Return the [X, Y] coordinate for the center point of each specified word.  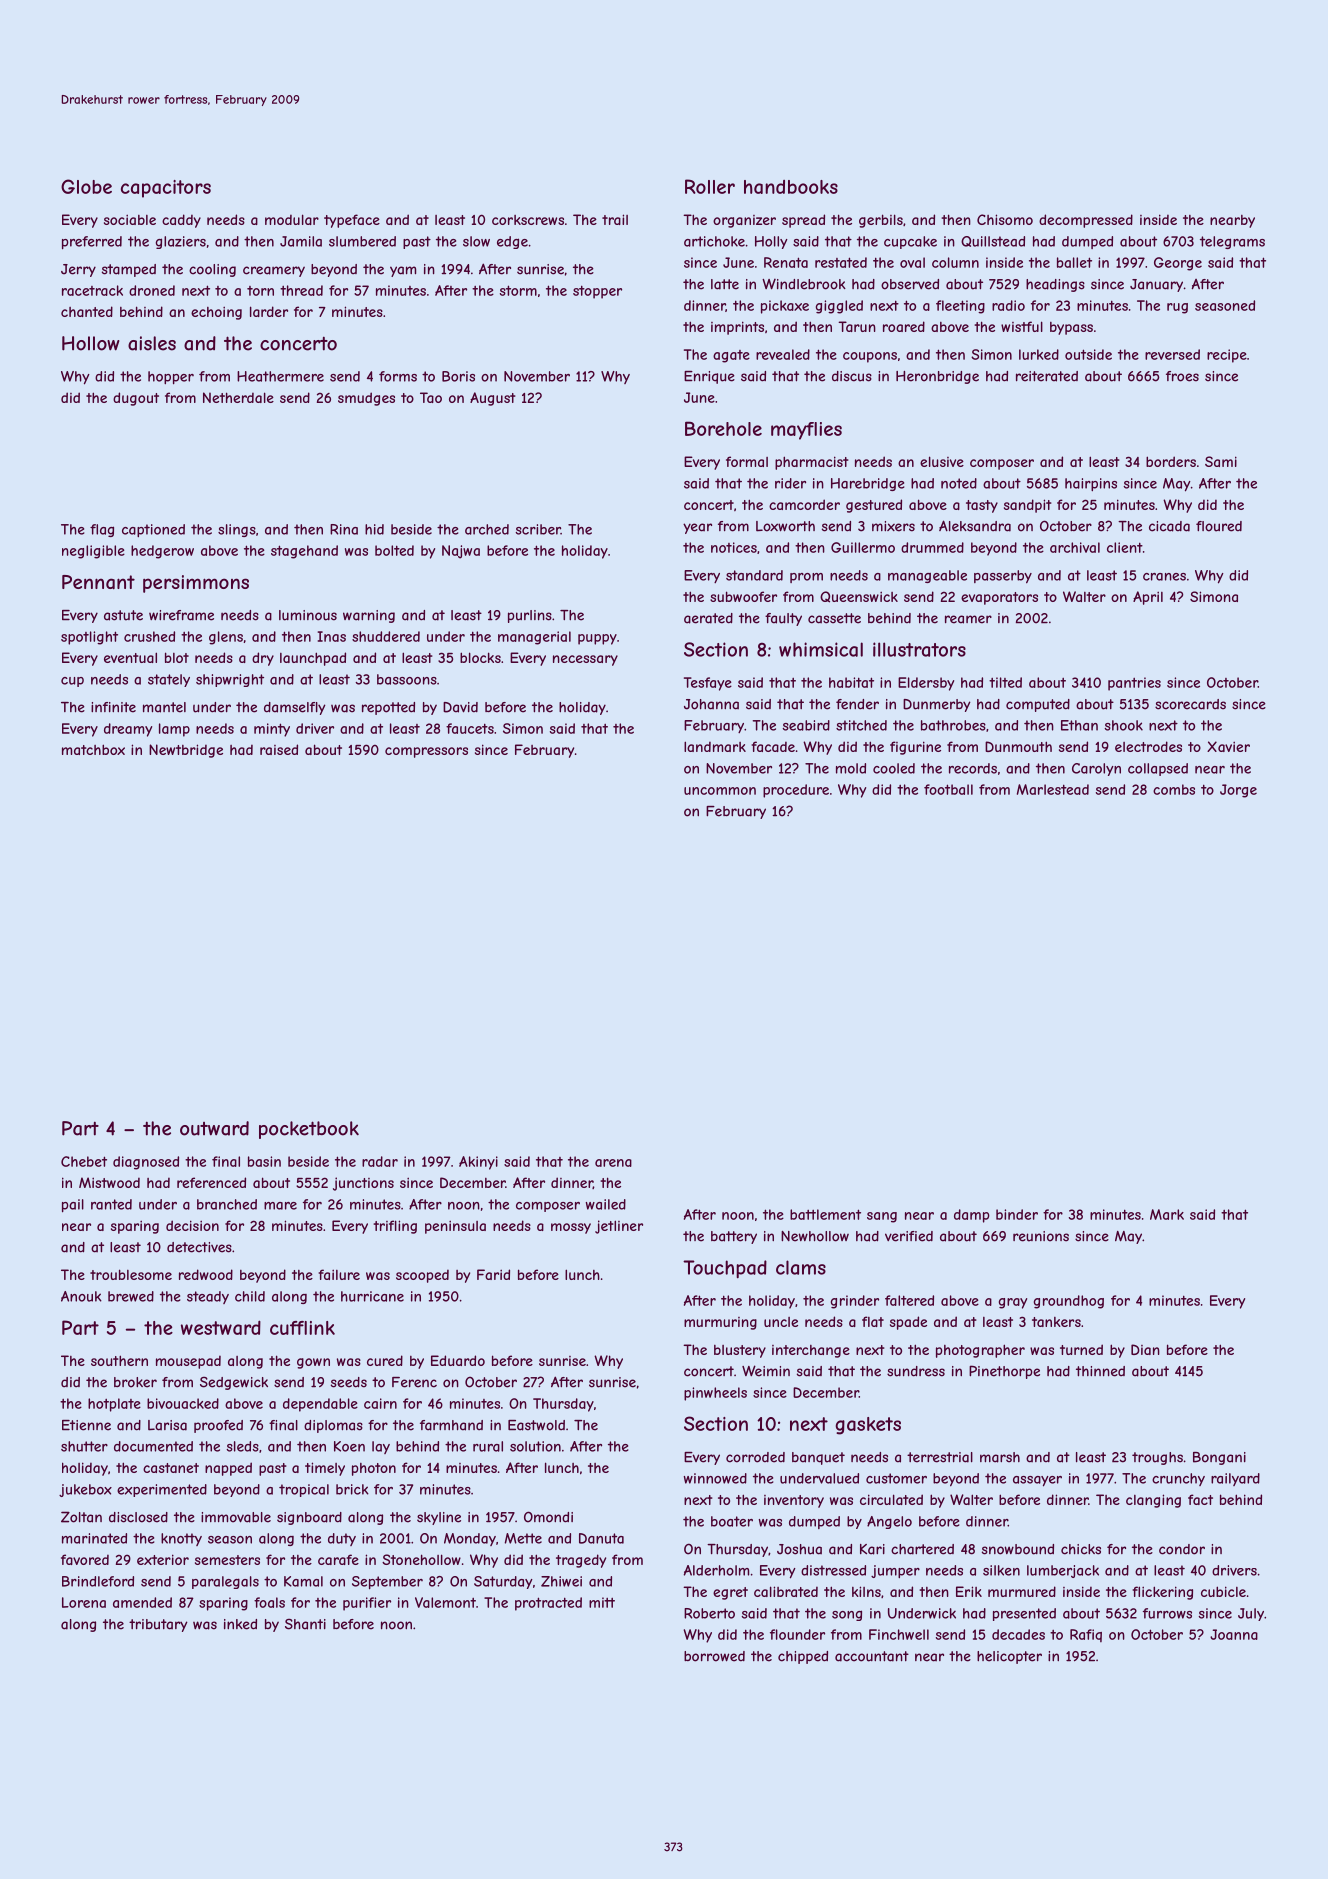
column [955, 262]
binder [1017, 1214]
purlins [530, 616]
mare [280, 1206]
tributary [158, 1625]
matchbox [93, 749]
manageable [927, 576]
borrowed [714, 1656]
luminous [308, 615]
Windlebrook [804, 284]
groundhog [1069, 1302]
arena [613, 1163]
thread [301, 290]
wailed [606, 1204]
